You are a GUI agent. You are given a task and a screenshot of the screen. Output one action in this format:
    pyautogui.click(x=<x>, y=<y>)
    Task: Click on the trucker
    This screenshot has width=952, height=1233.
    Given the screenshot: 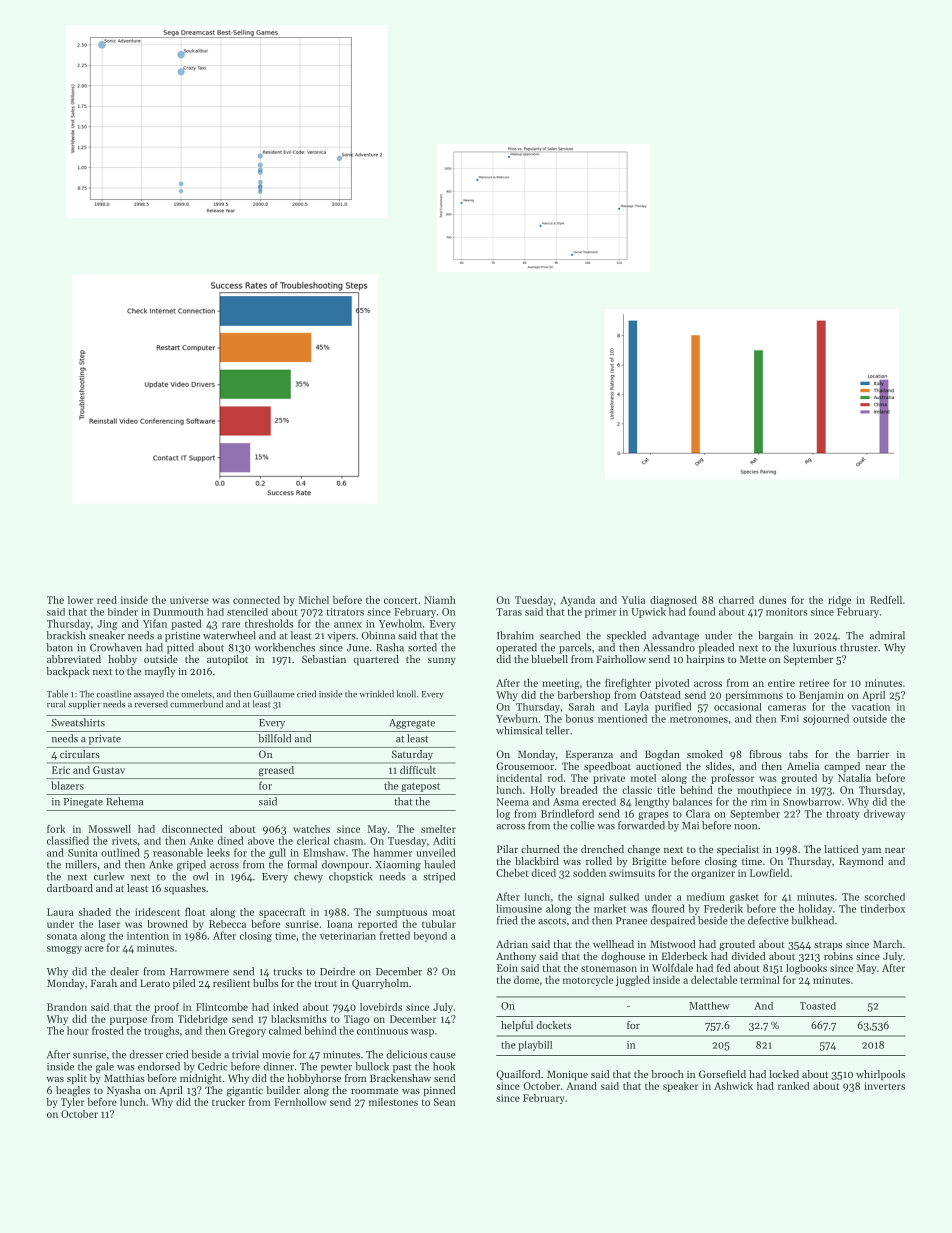 What is the action you would take?
    pyautogui.click(x=228, y=1102)
